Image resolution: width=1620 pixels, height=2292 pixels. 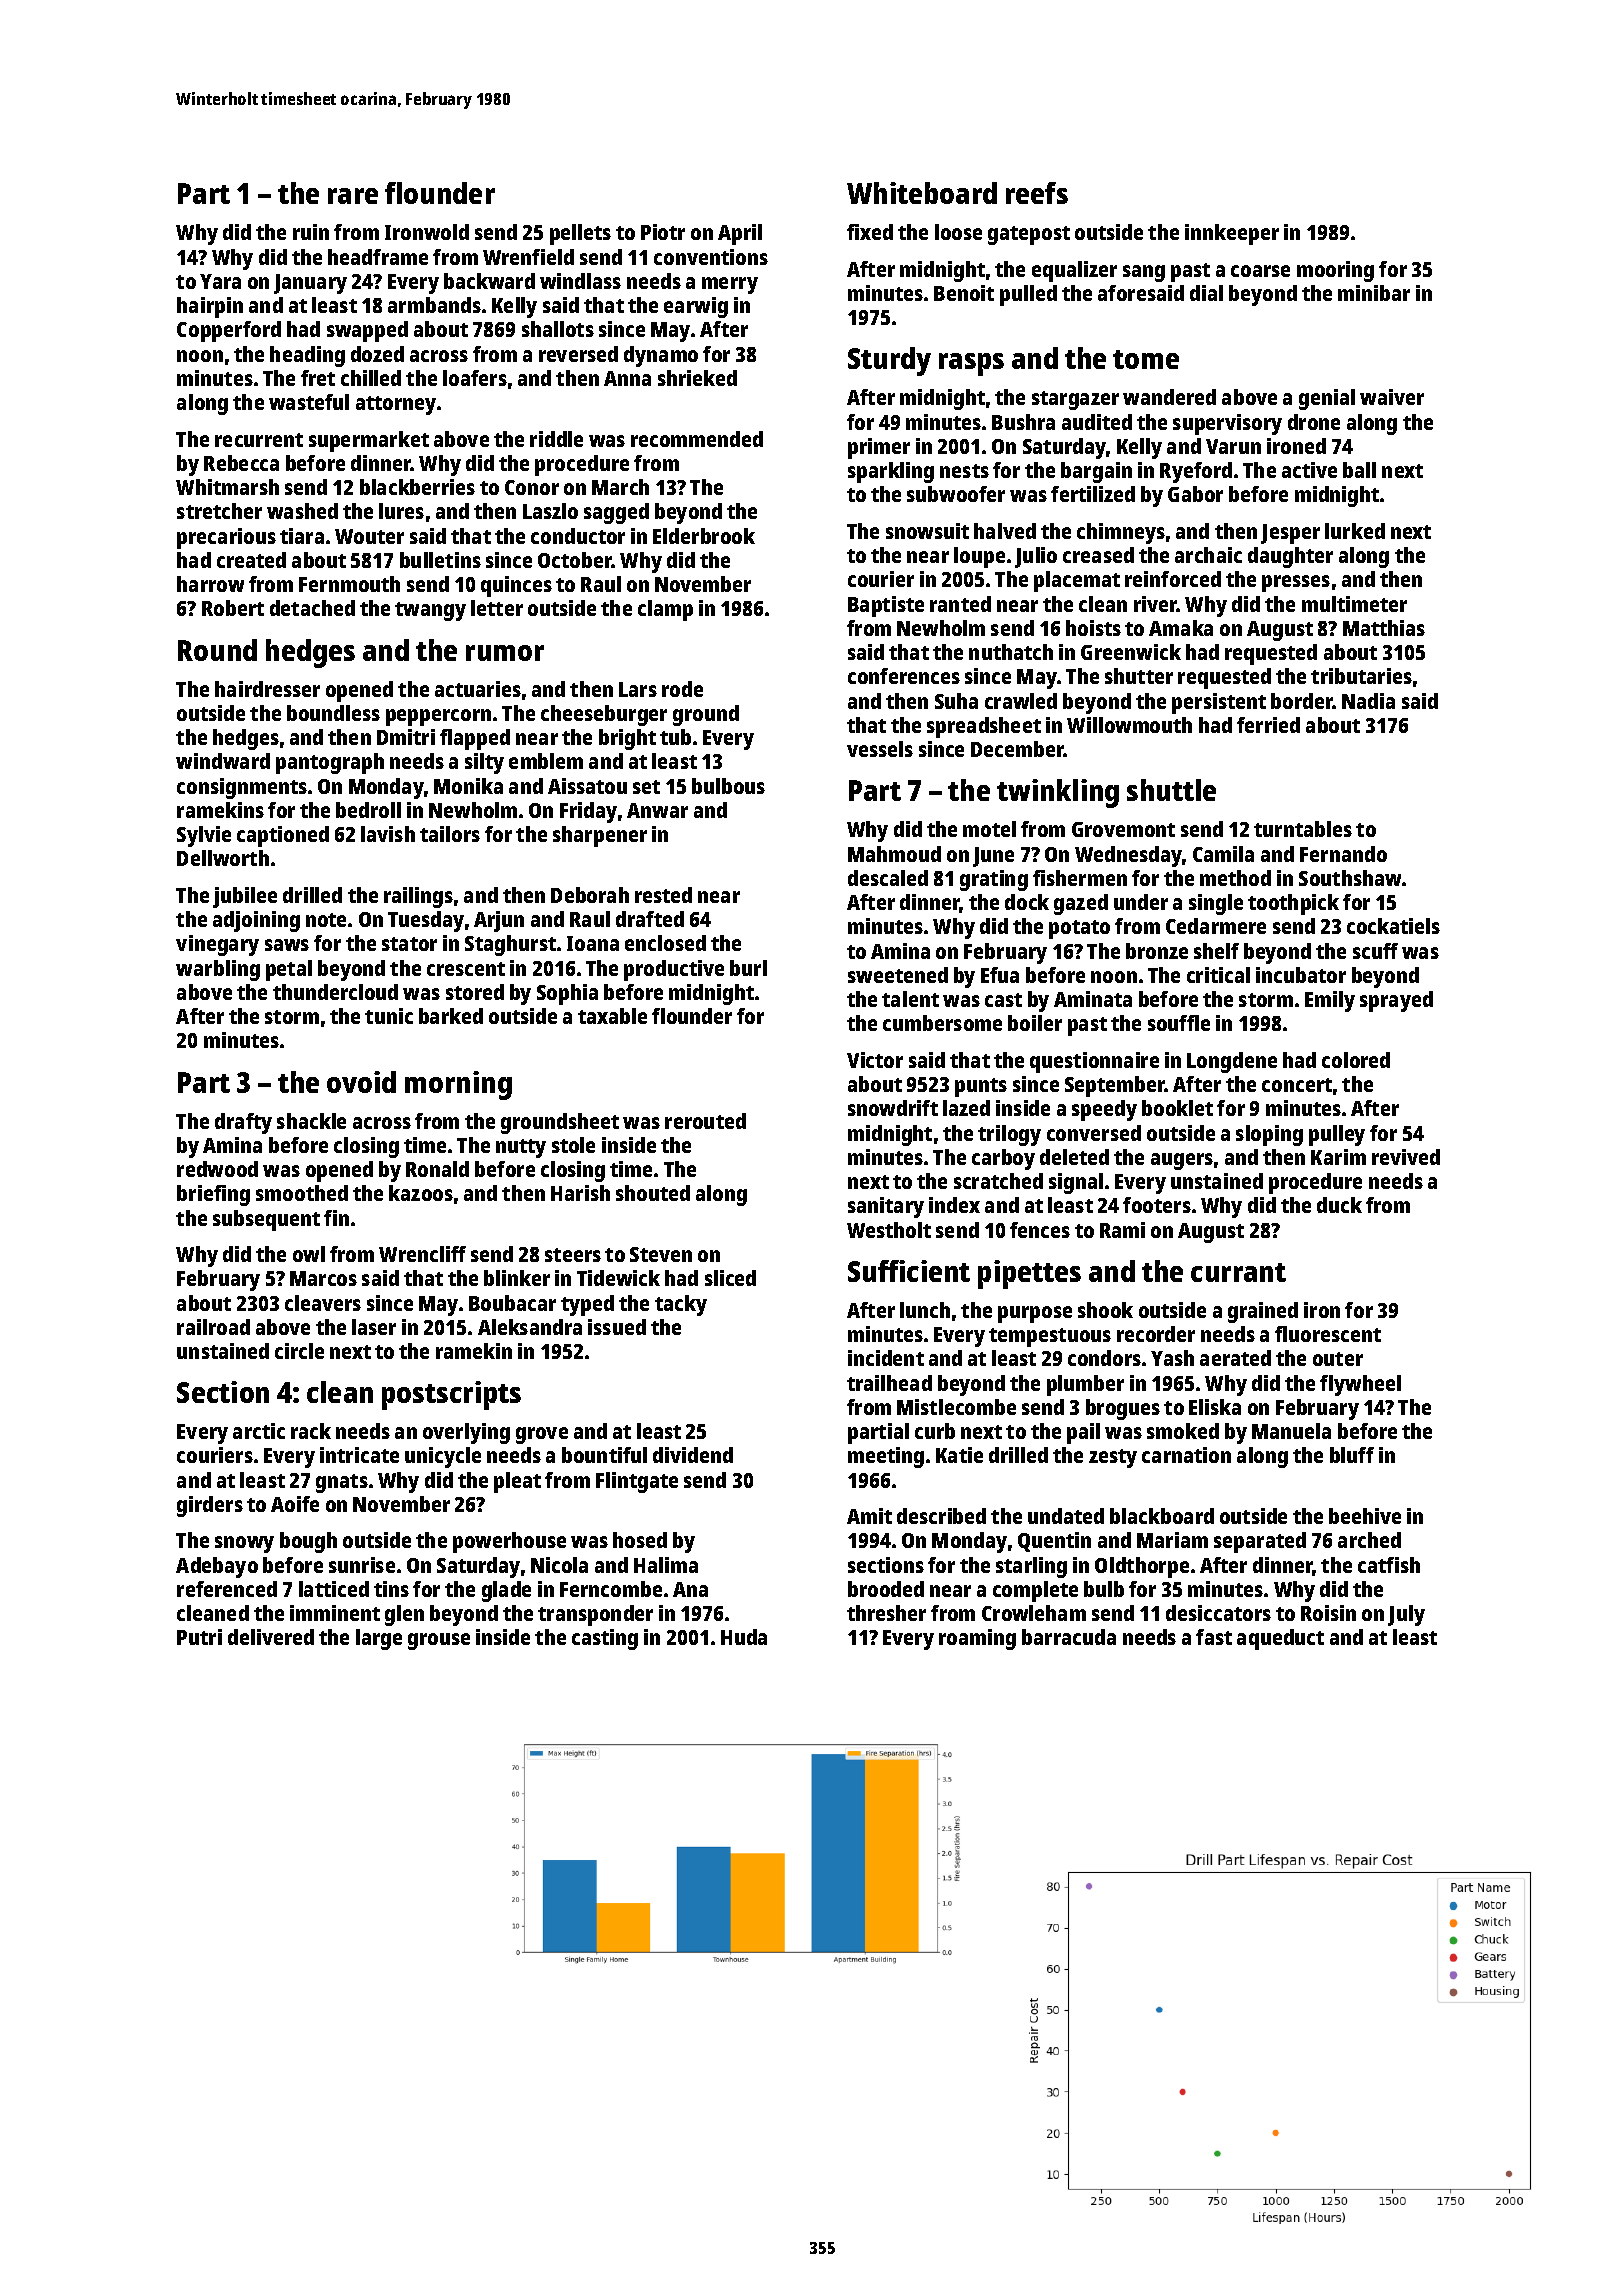 I want to click on armbands, so click(x=434, y=305).
